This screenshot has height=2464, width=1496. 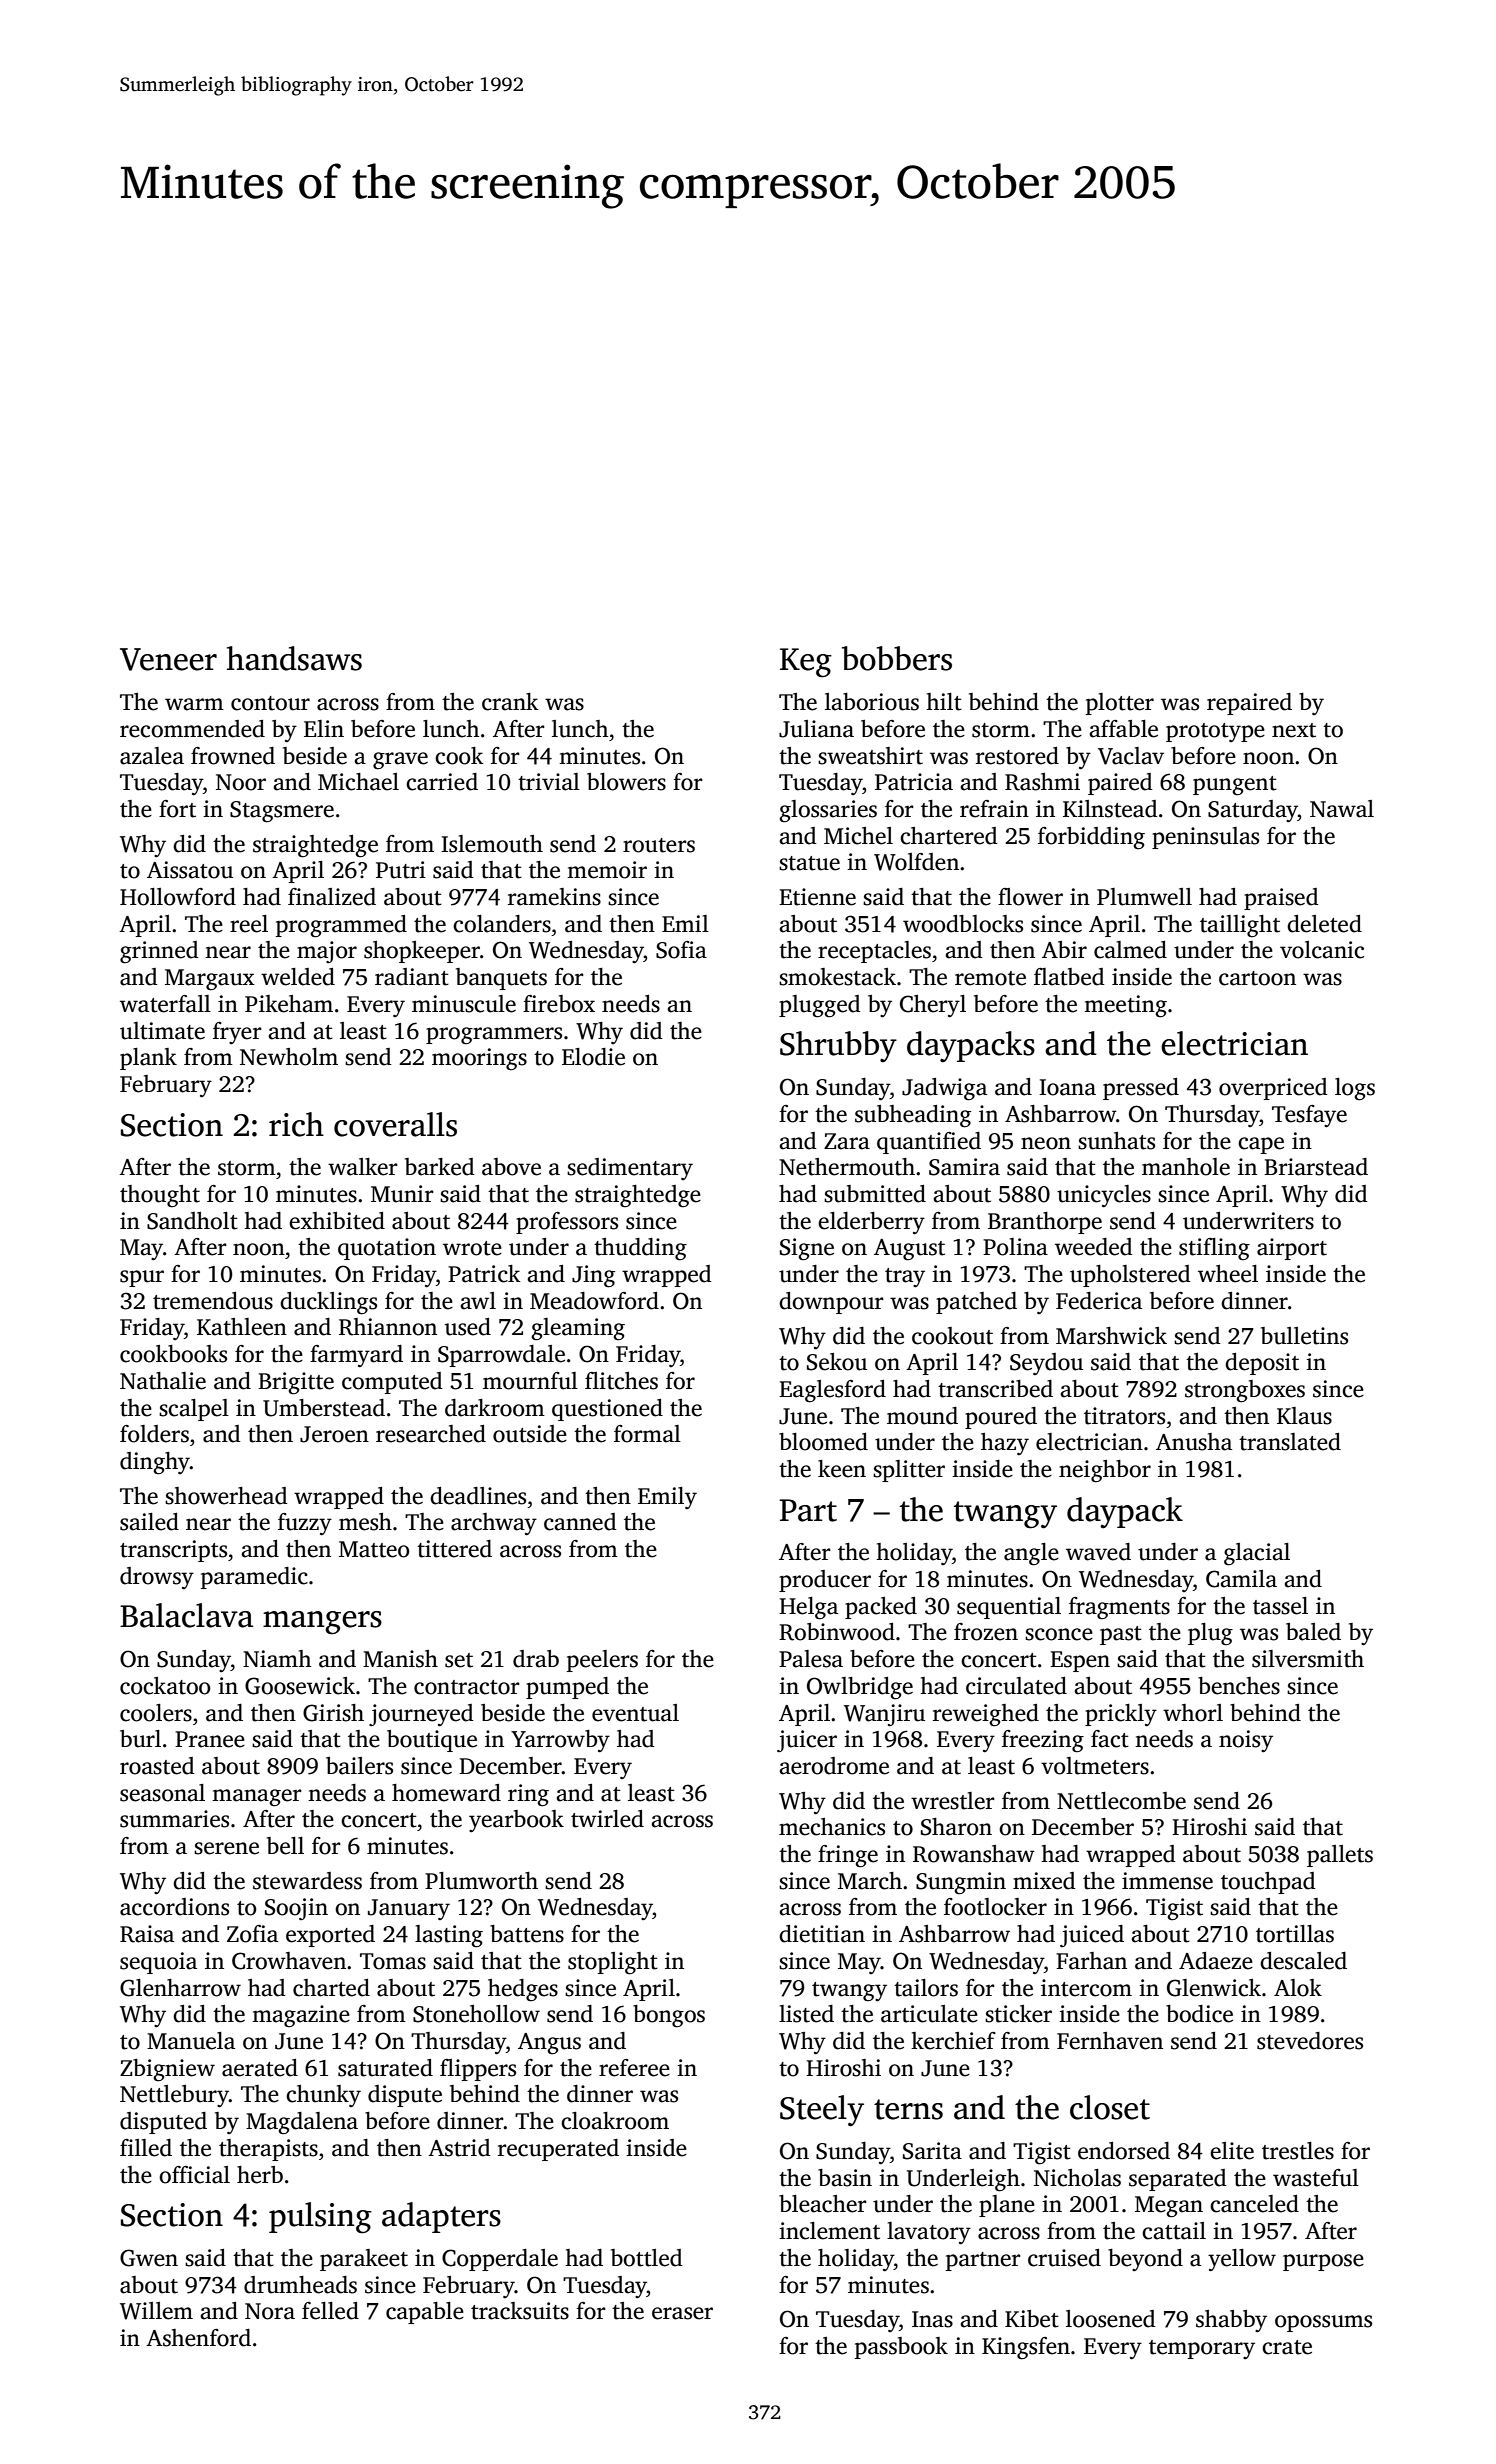 I want to click on Magdalena, so click(x=302, y=2123).
